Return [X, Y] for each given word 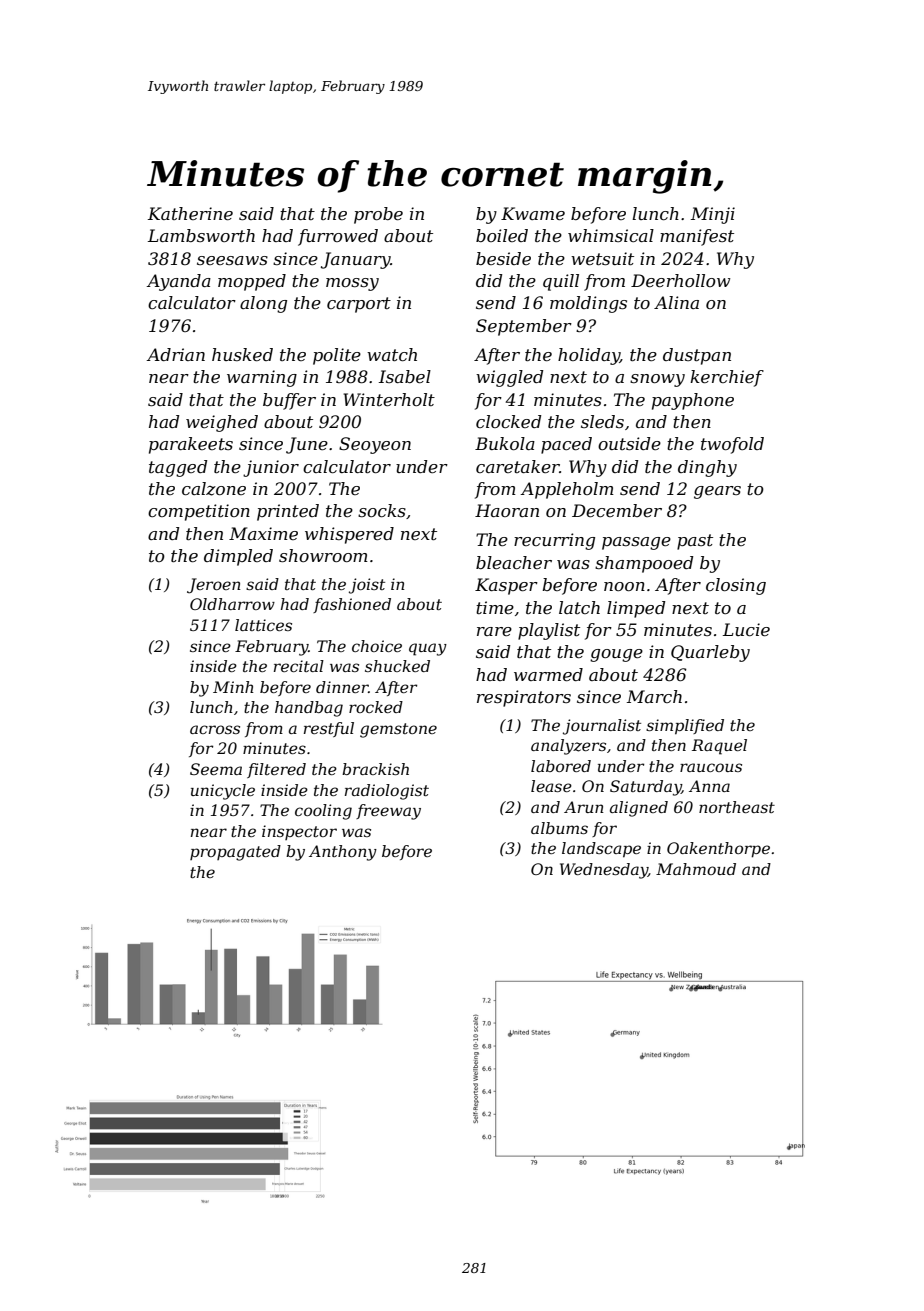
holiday [589, 356]
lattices [263, 625]
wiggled [509, 378]
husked [242, 354]
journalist [602, 727]
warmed [548, 674]
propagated [235, 853]
